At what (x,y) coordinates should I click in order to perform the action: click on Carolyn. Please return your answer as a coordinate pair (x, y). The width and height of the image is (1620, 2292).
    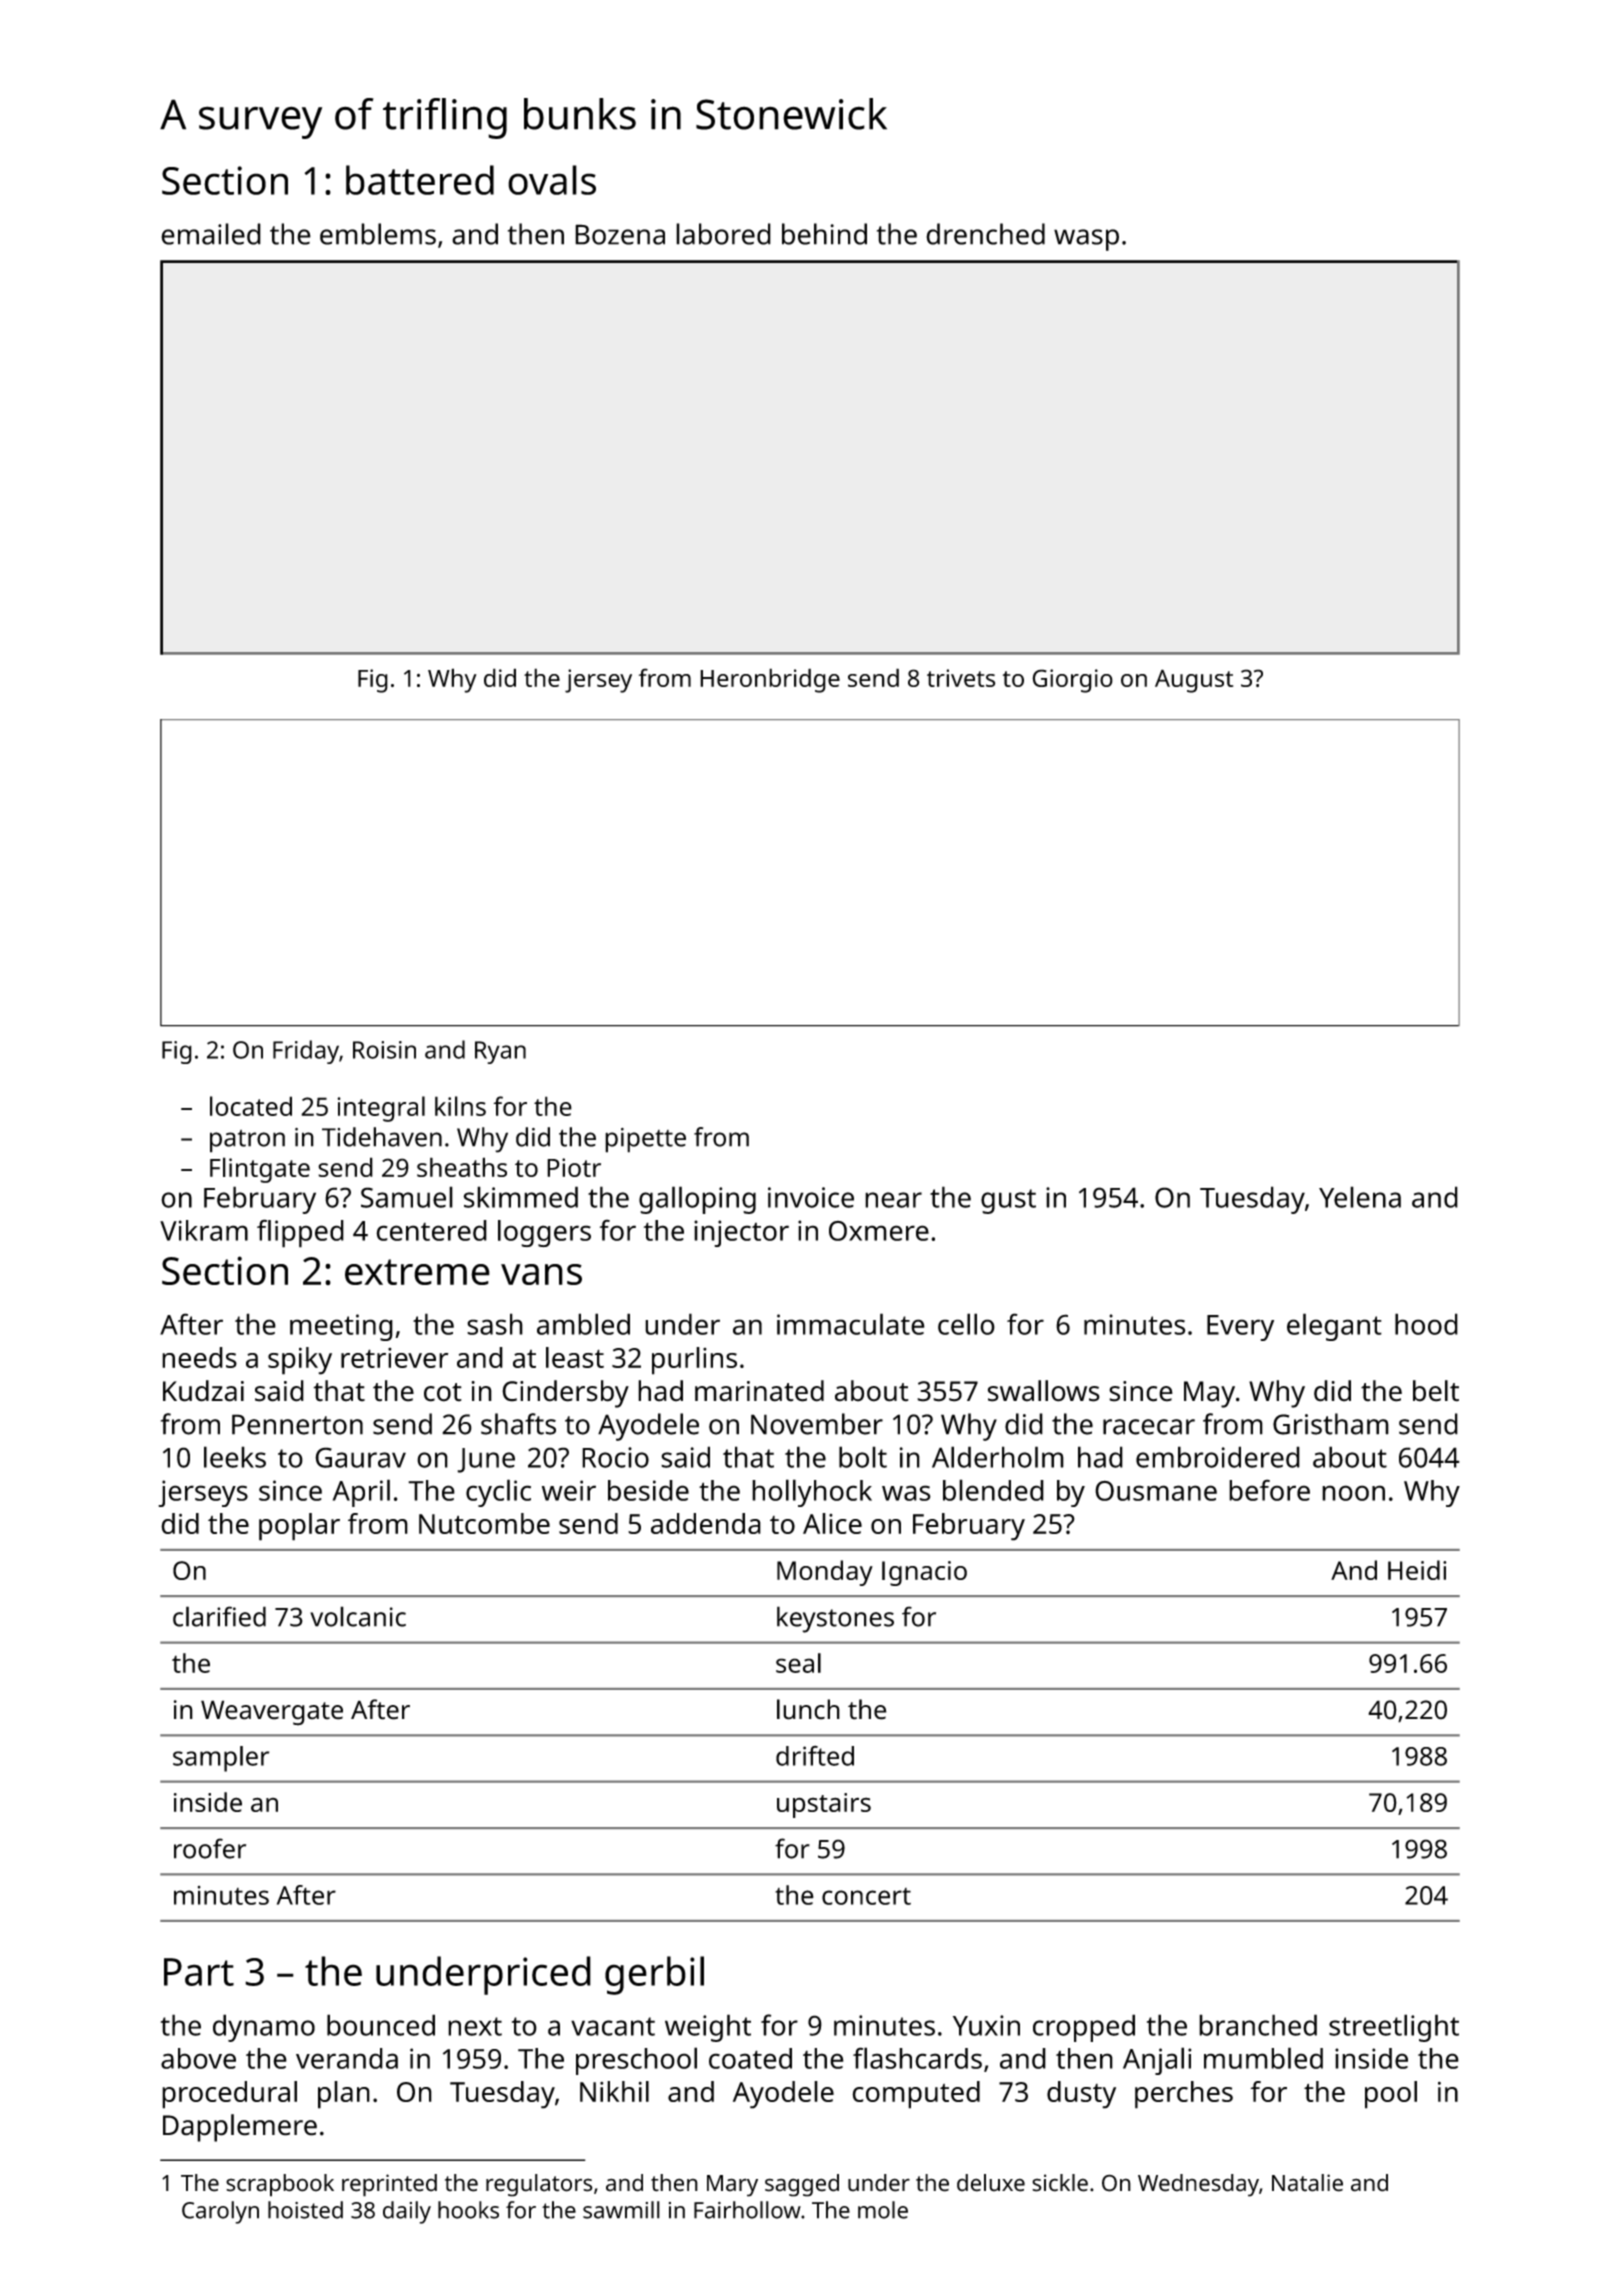
    Looking at the image, I should click on (220, 2212).
